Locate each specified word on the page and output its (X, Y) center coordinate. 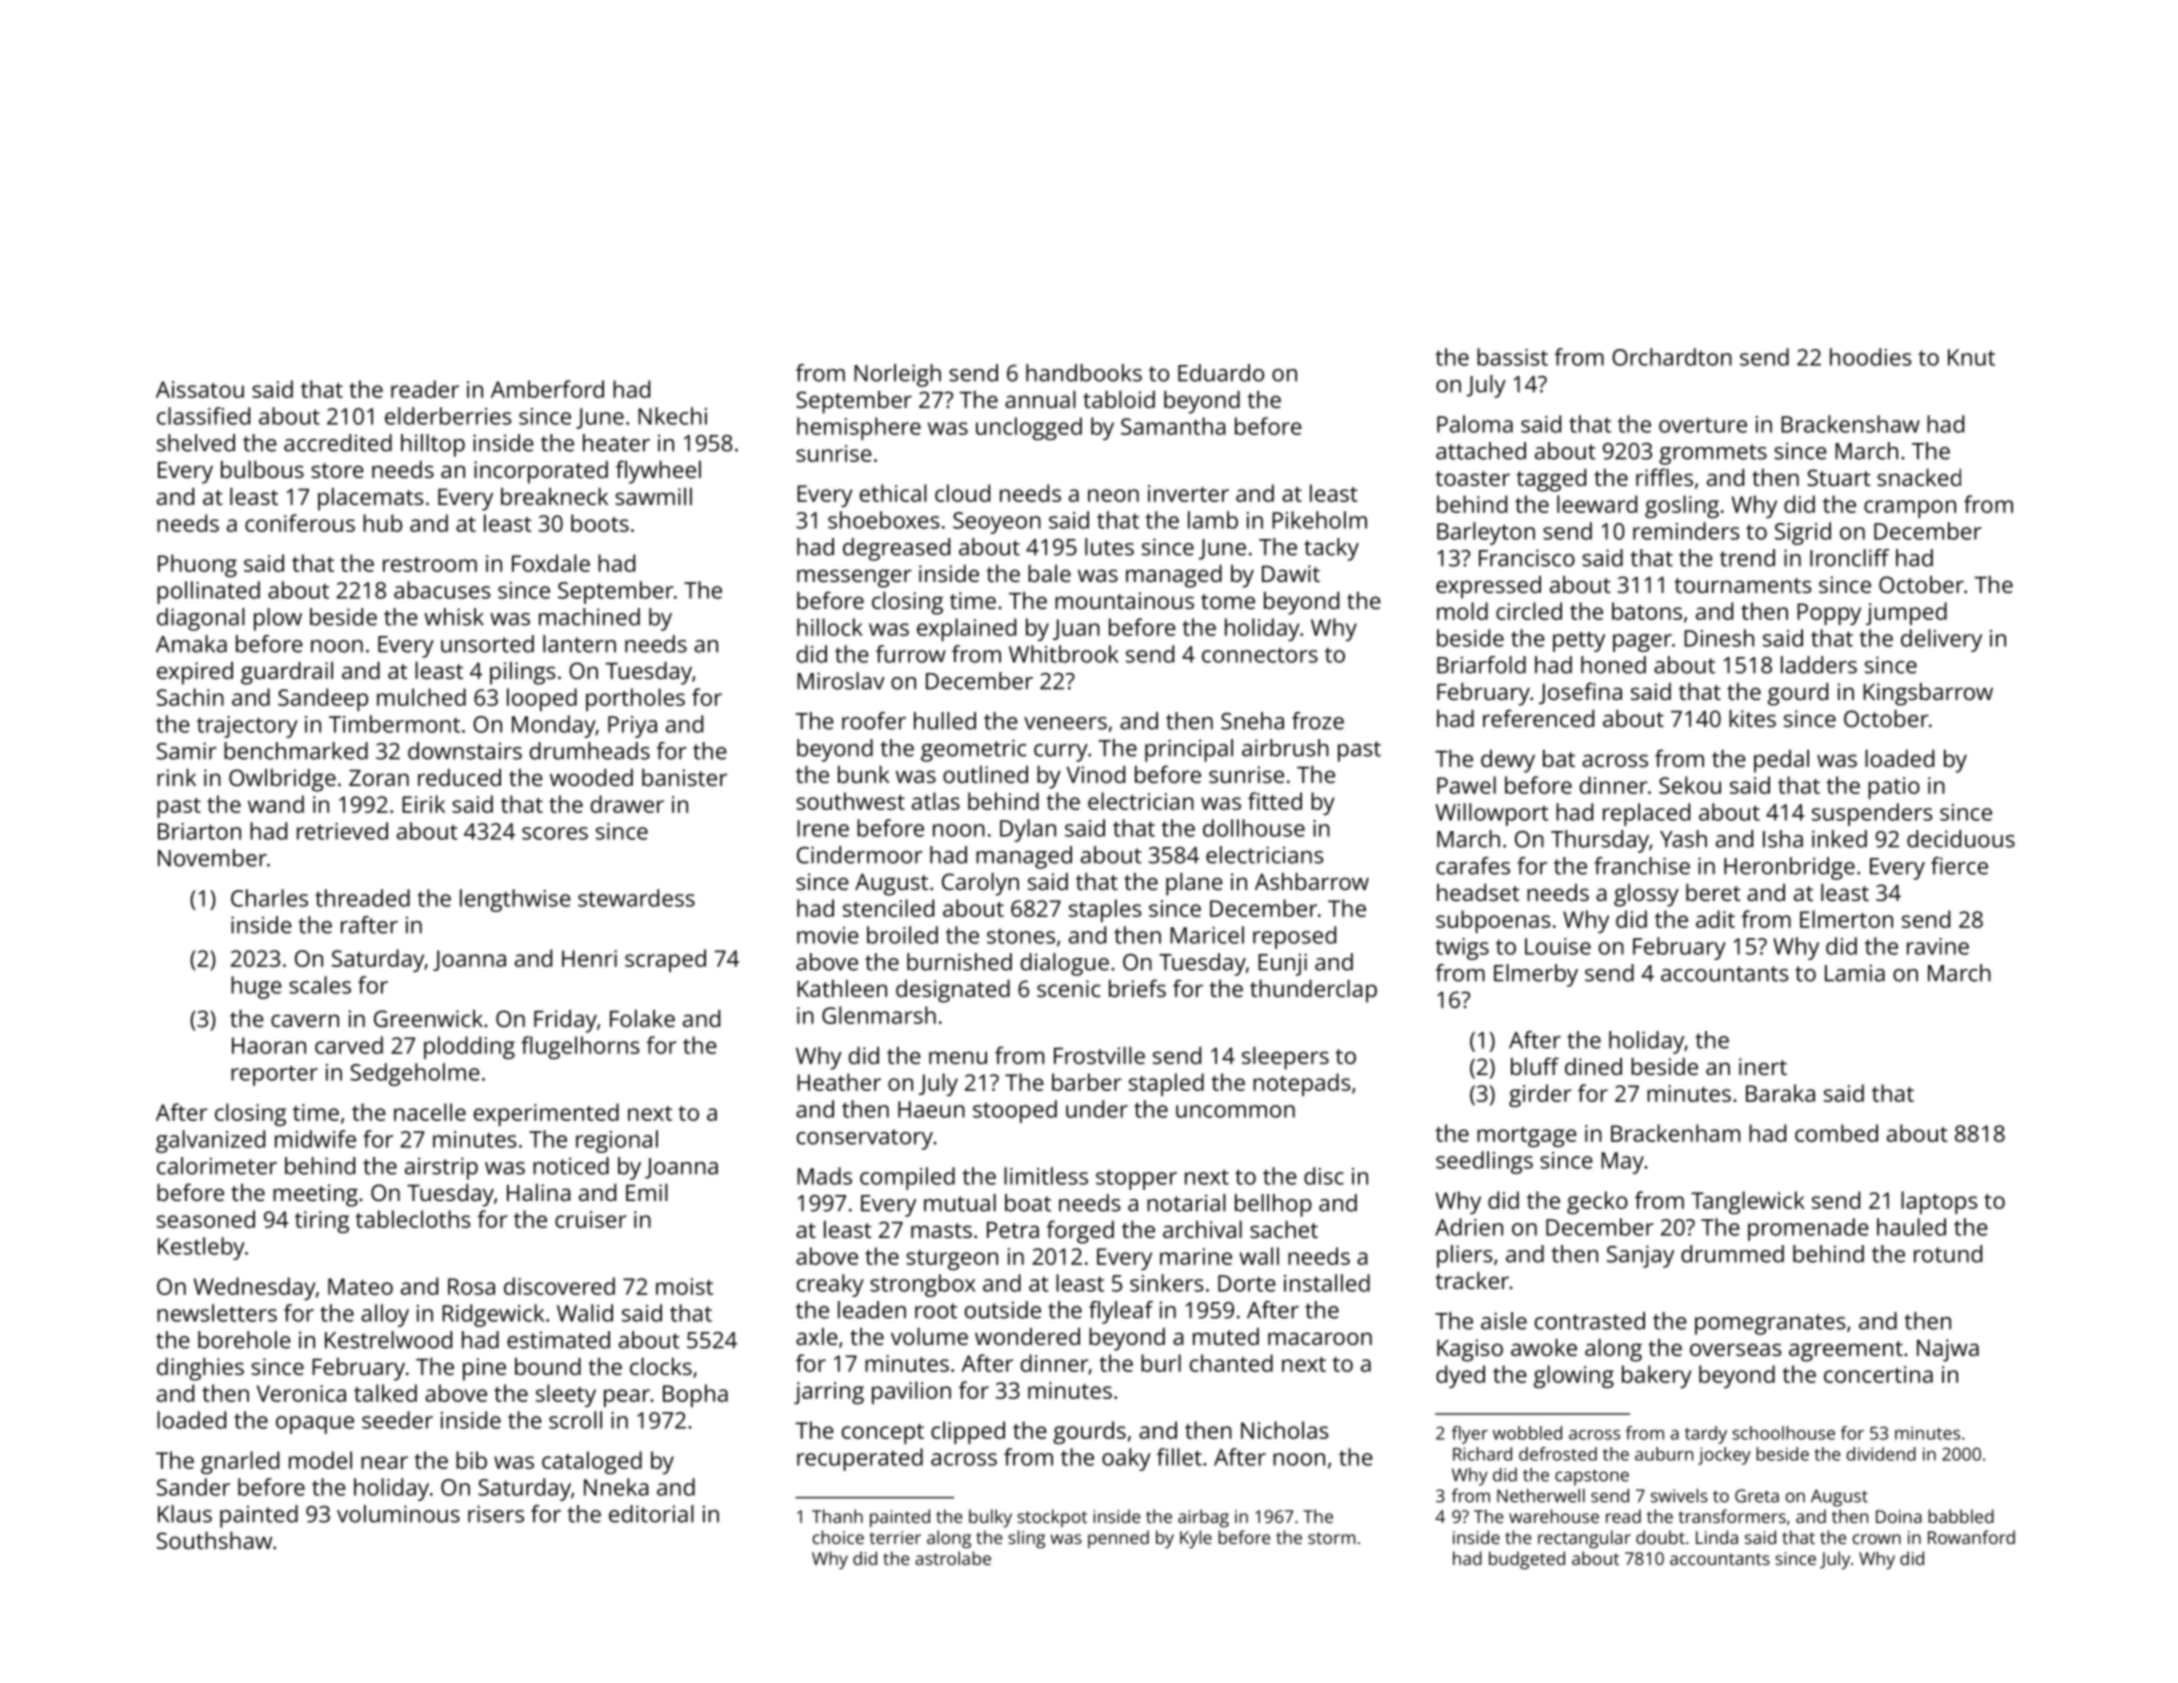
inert (1763, 1066)
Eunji (1282, 964)
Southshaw (214, 1540)
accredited (338, 443)
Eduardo (1221, 373)
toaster (1472, 478)
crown (1877, 1539)
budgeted (1527, 1560)
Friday (565, 1021)
